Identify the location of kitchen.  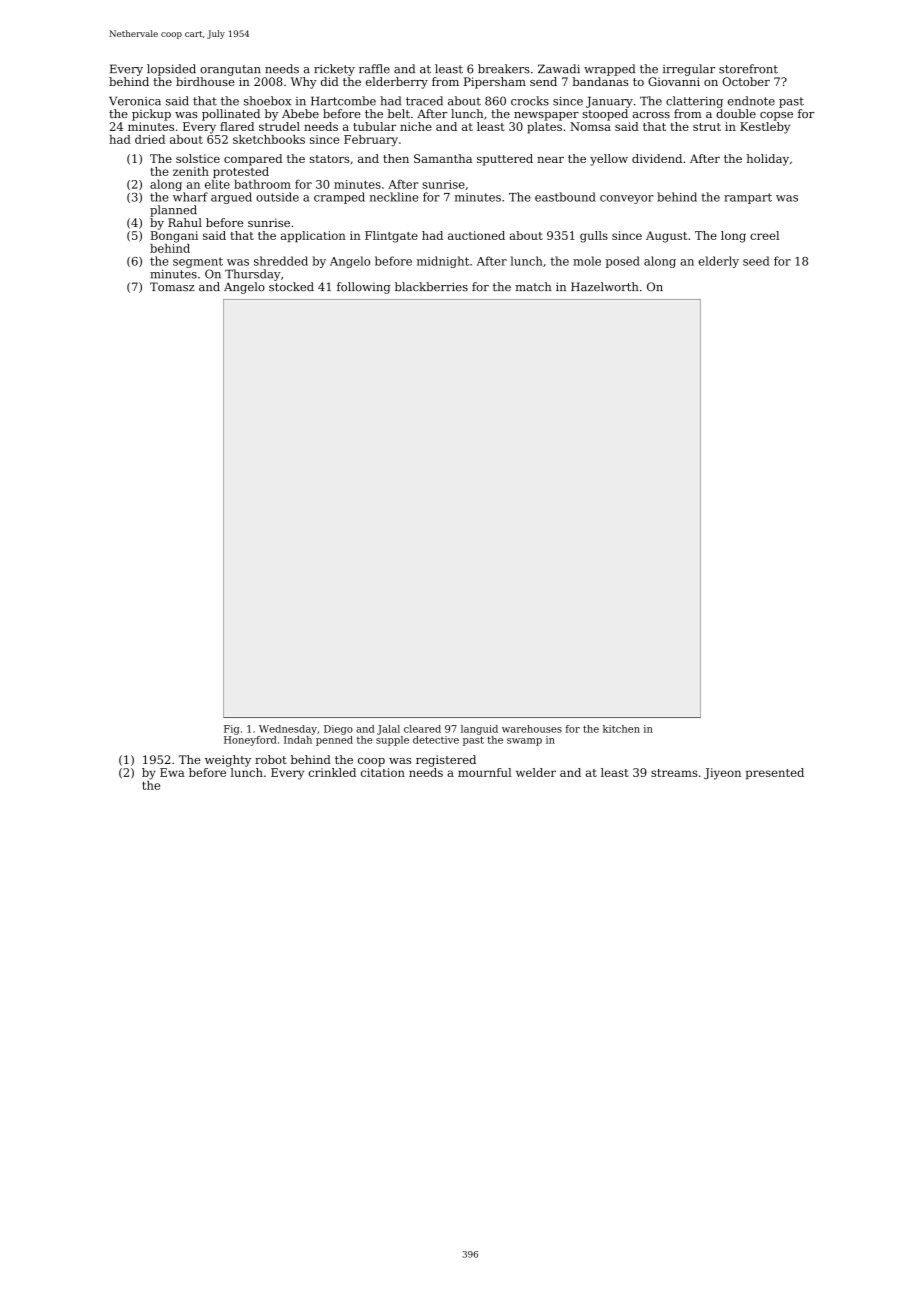
(621, 729).
